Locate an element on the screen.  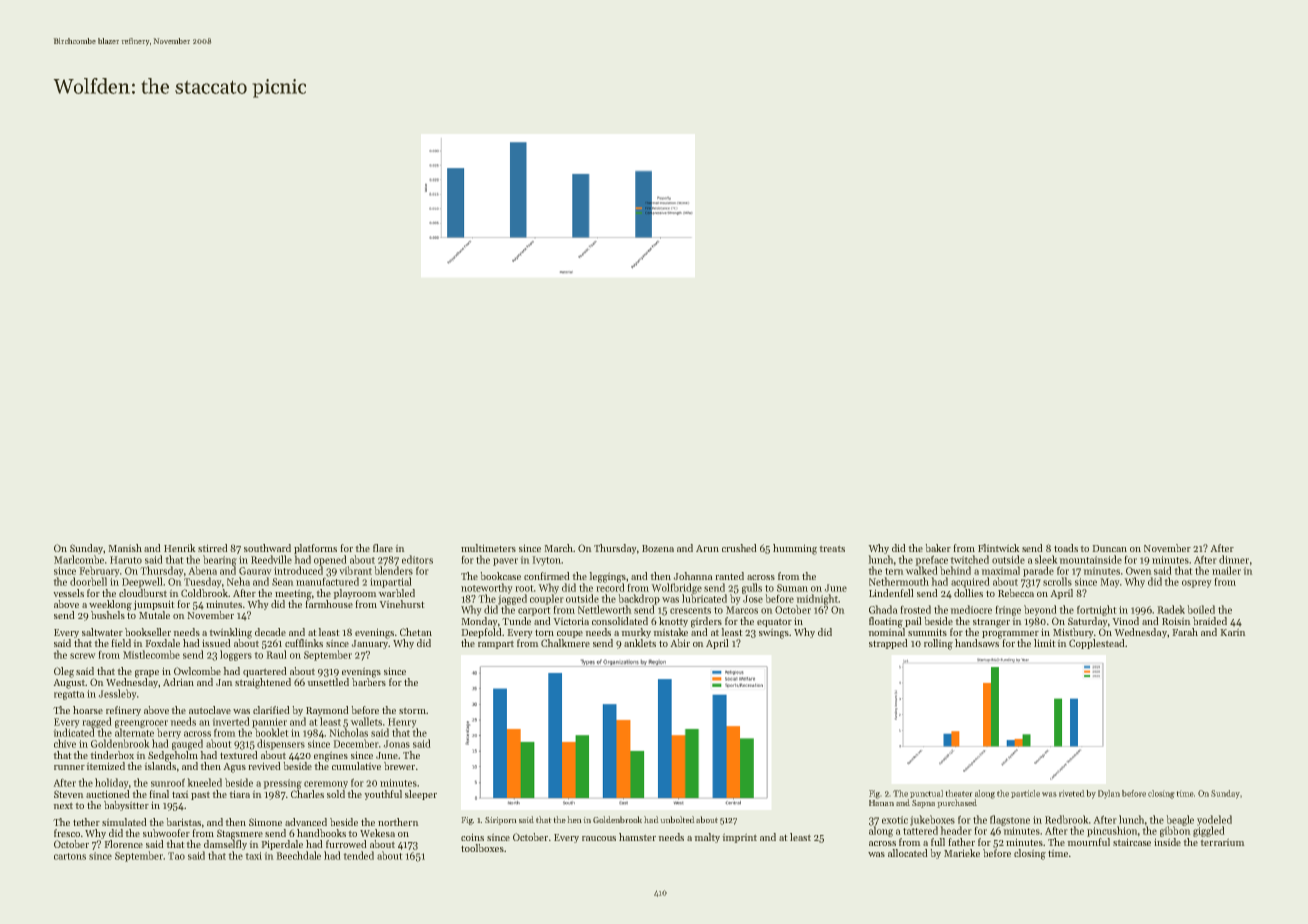
frosted is located at coordinates (915, 609).
